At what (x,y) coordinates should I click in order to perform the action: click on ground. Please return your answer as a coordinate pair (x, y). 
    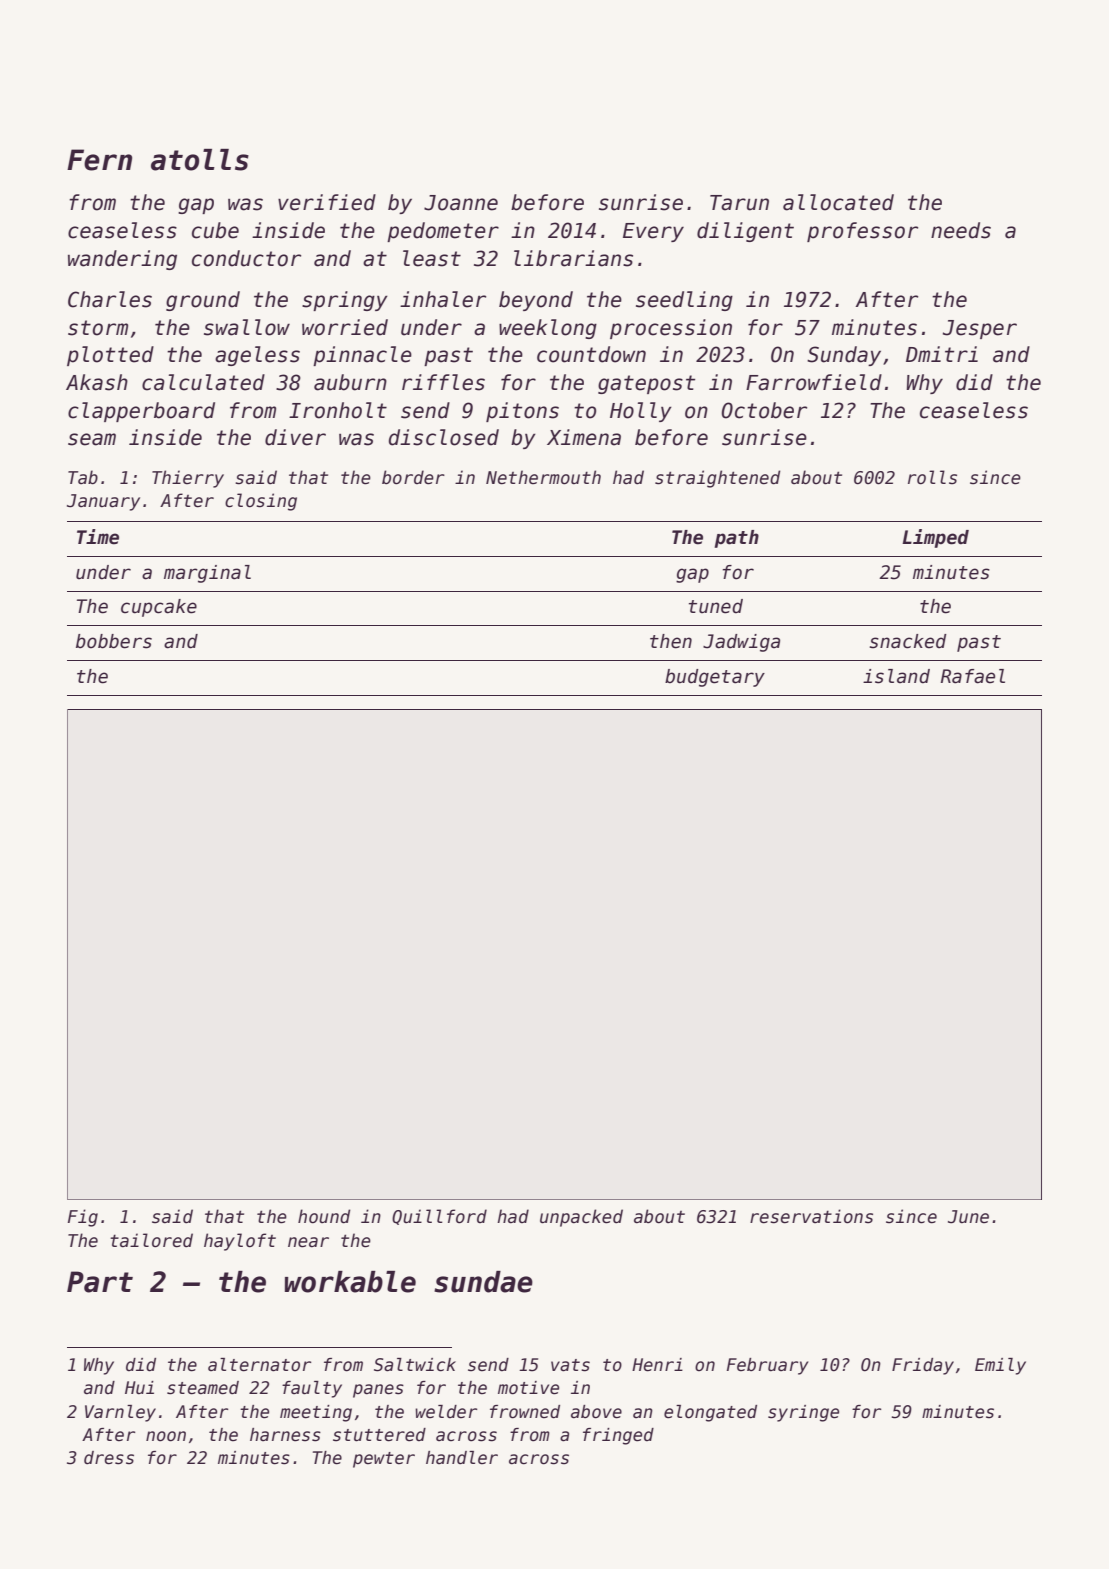
    Looking at the image, I should click on (203, 301).
